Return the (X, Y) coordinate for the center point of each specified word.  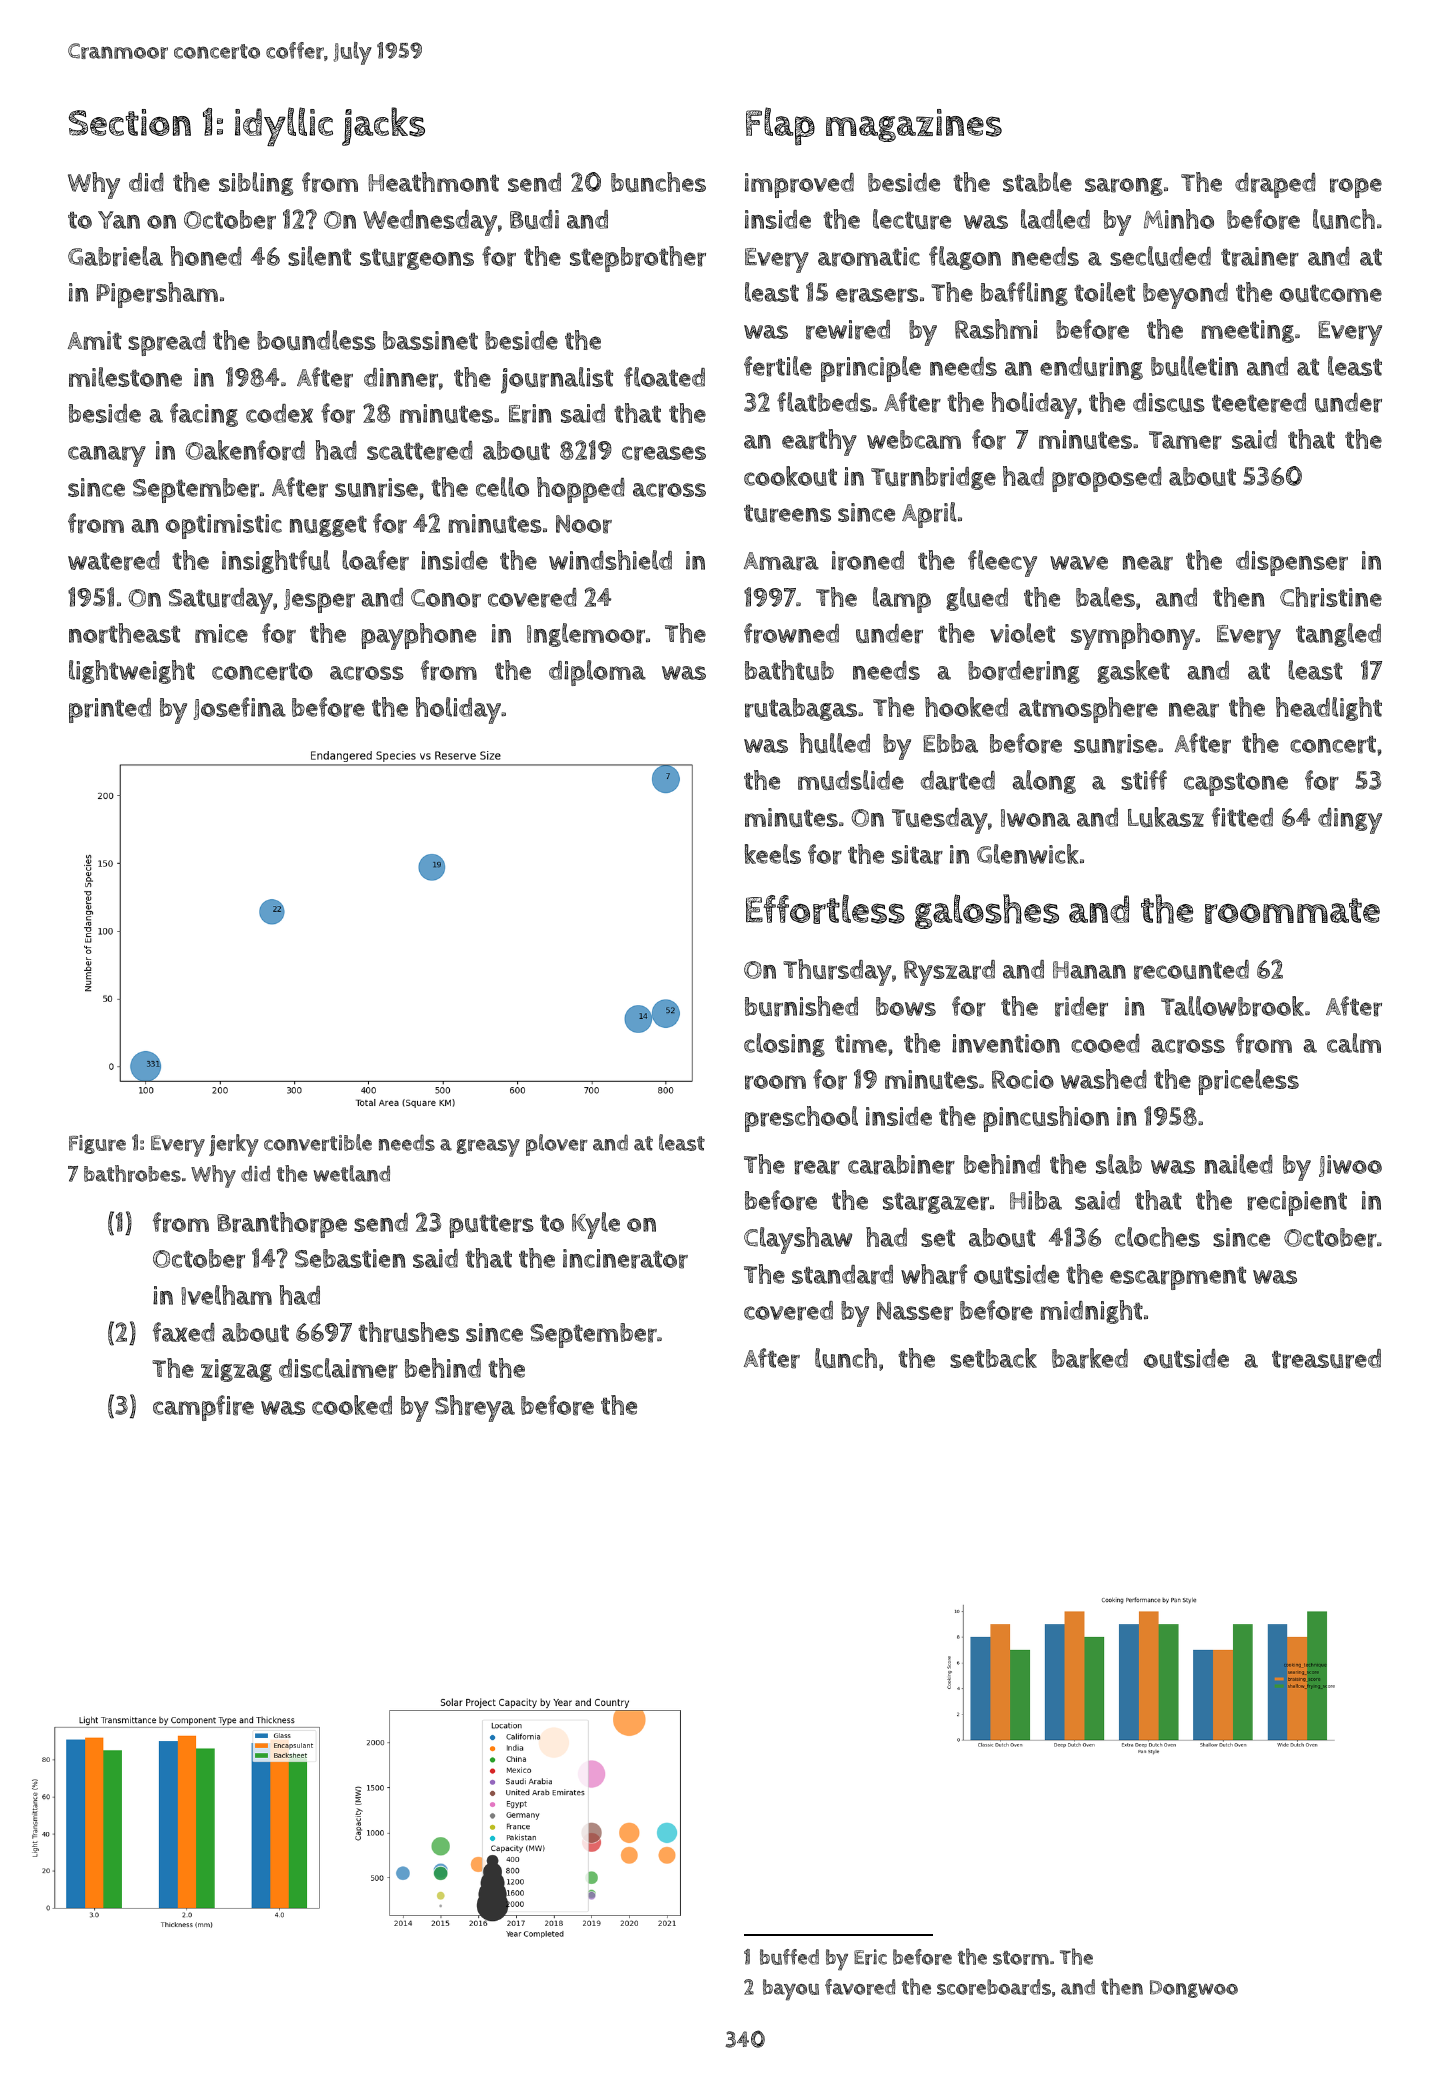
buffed (789, 1957)
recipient (1297, 1203)
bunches (658, 182)
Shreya (475, 1408)
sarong (1124, 187)
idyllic (284, 126)
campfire (203, 1408)
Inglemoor (586, 635)
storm (1021, 1958)
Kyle (596, 1225)
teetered (1259, 403)
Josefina (239, 708)
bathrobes (132, 1173)
